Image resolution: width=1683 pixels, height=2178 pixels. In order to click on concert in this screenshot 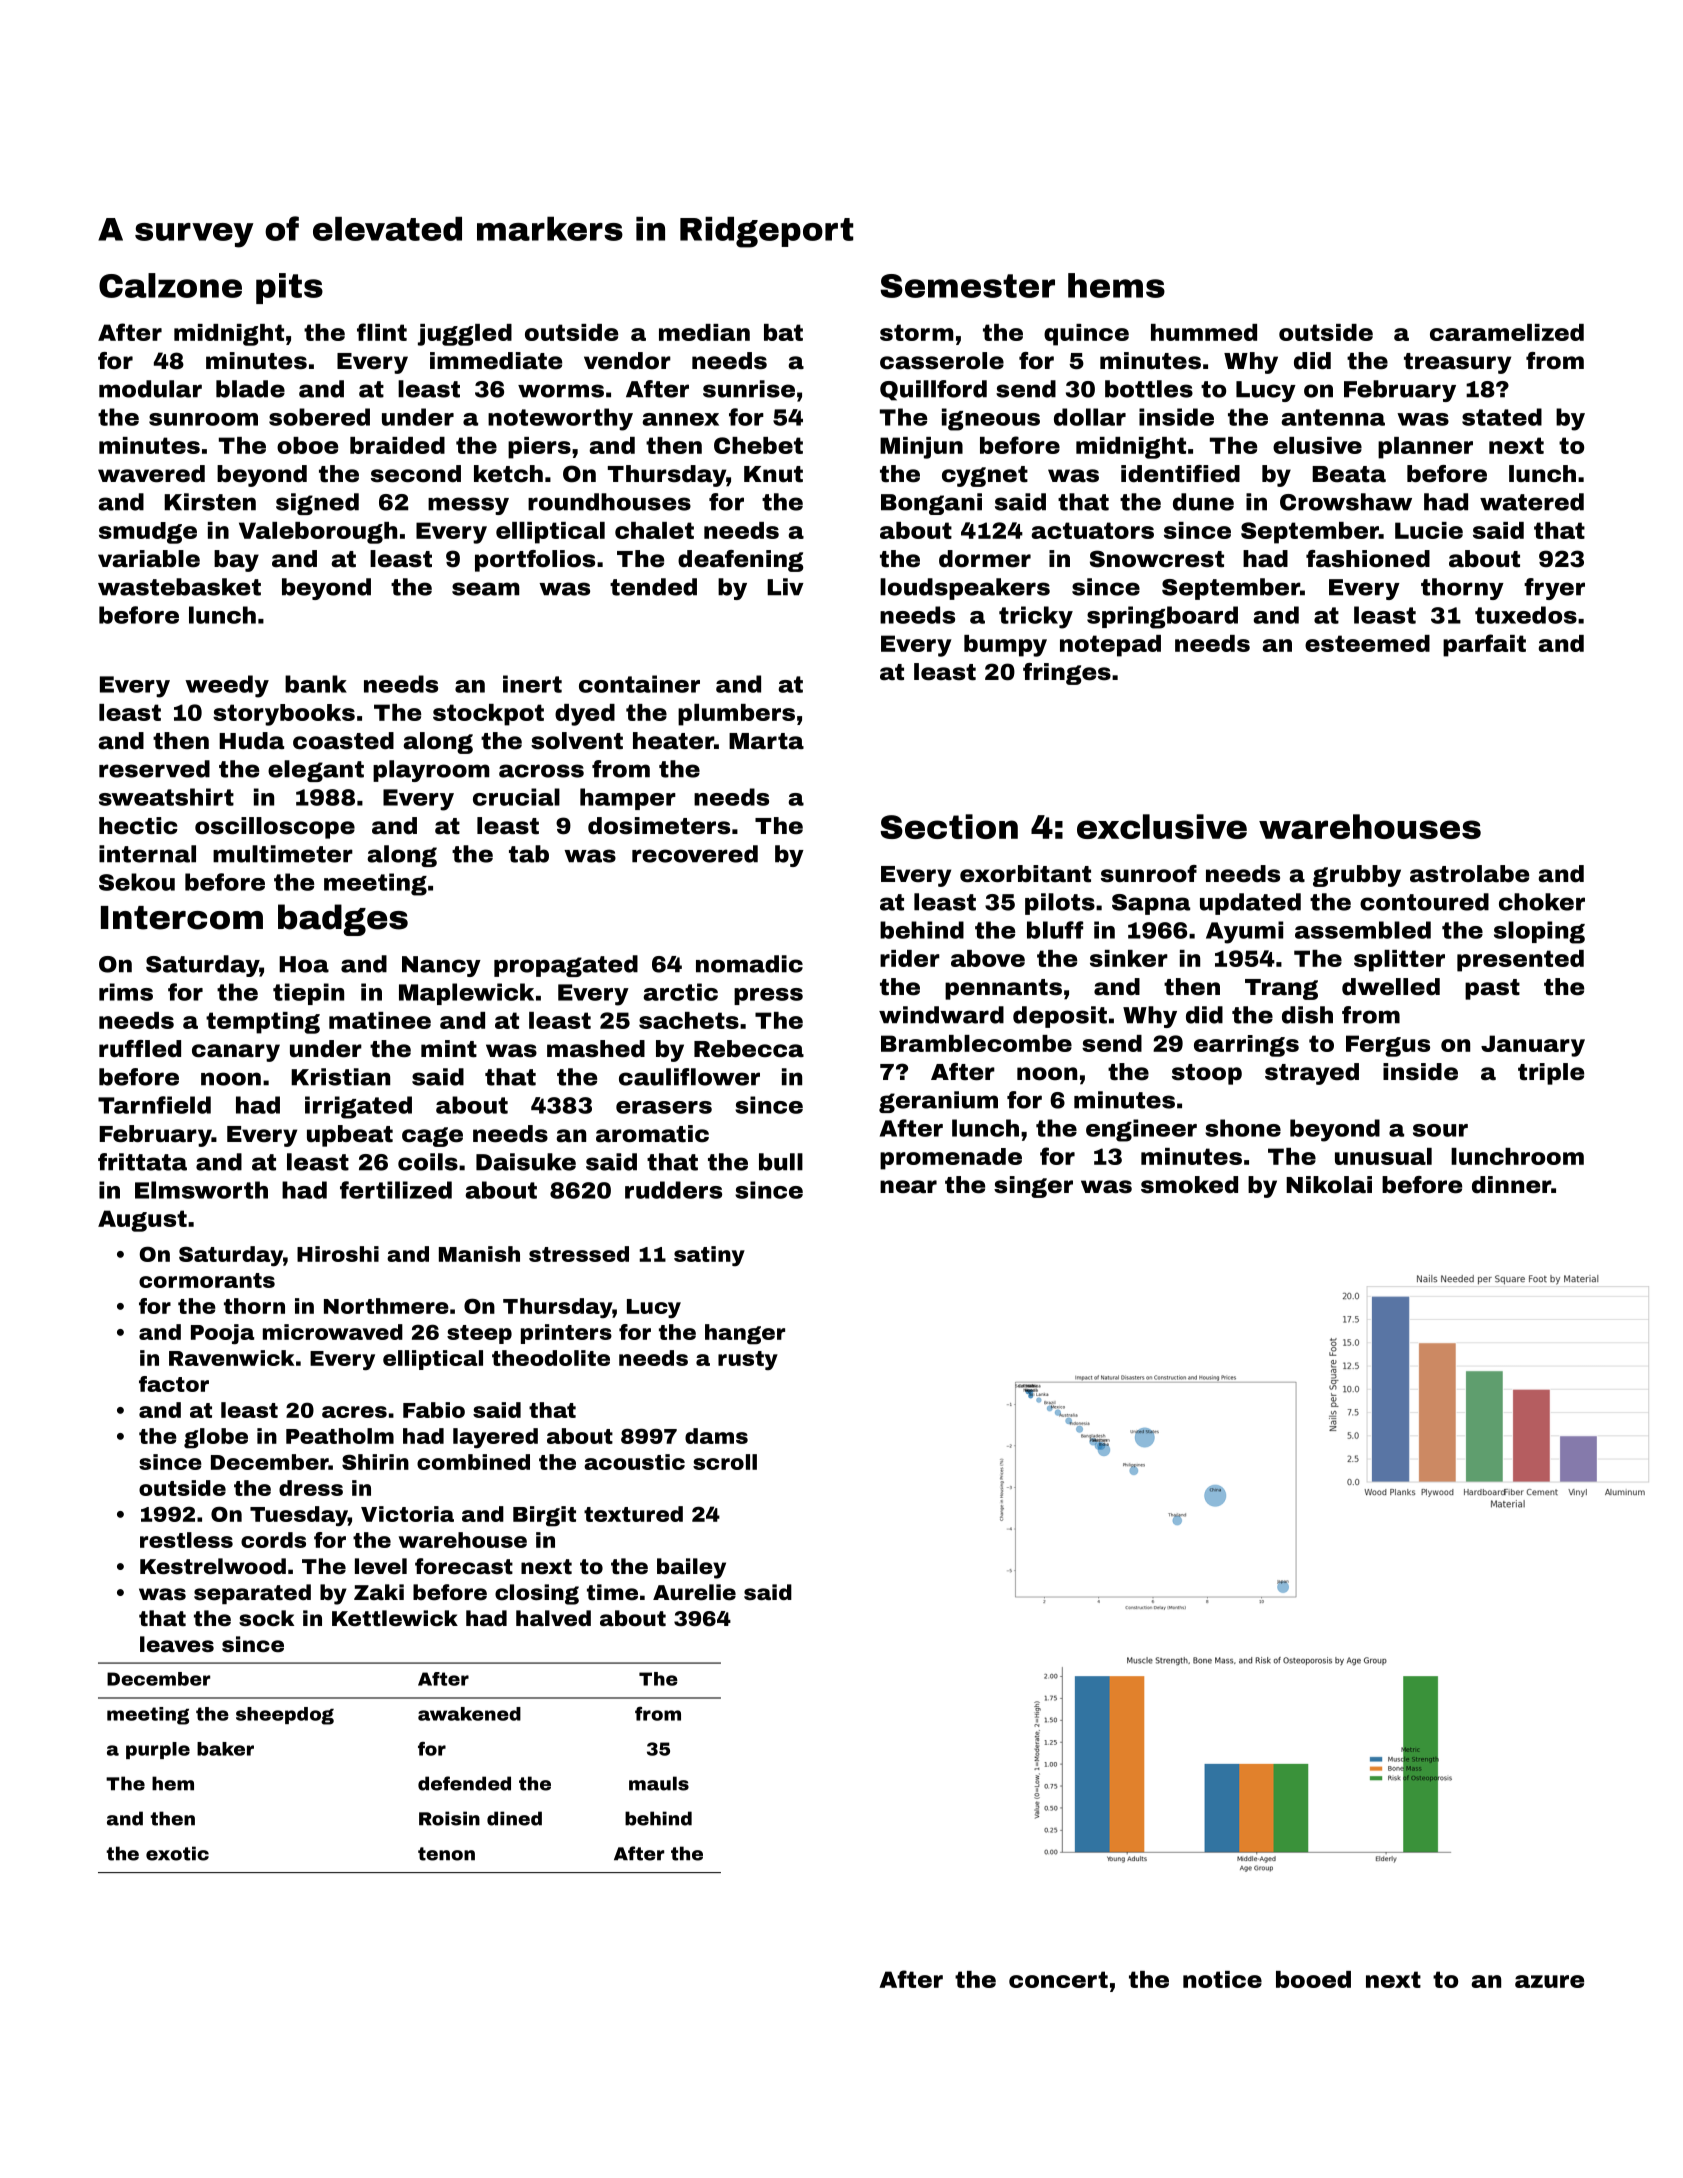, I will do `click(1058, 1979)`.
